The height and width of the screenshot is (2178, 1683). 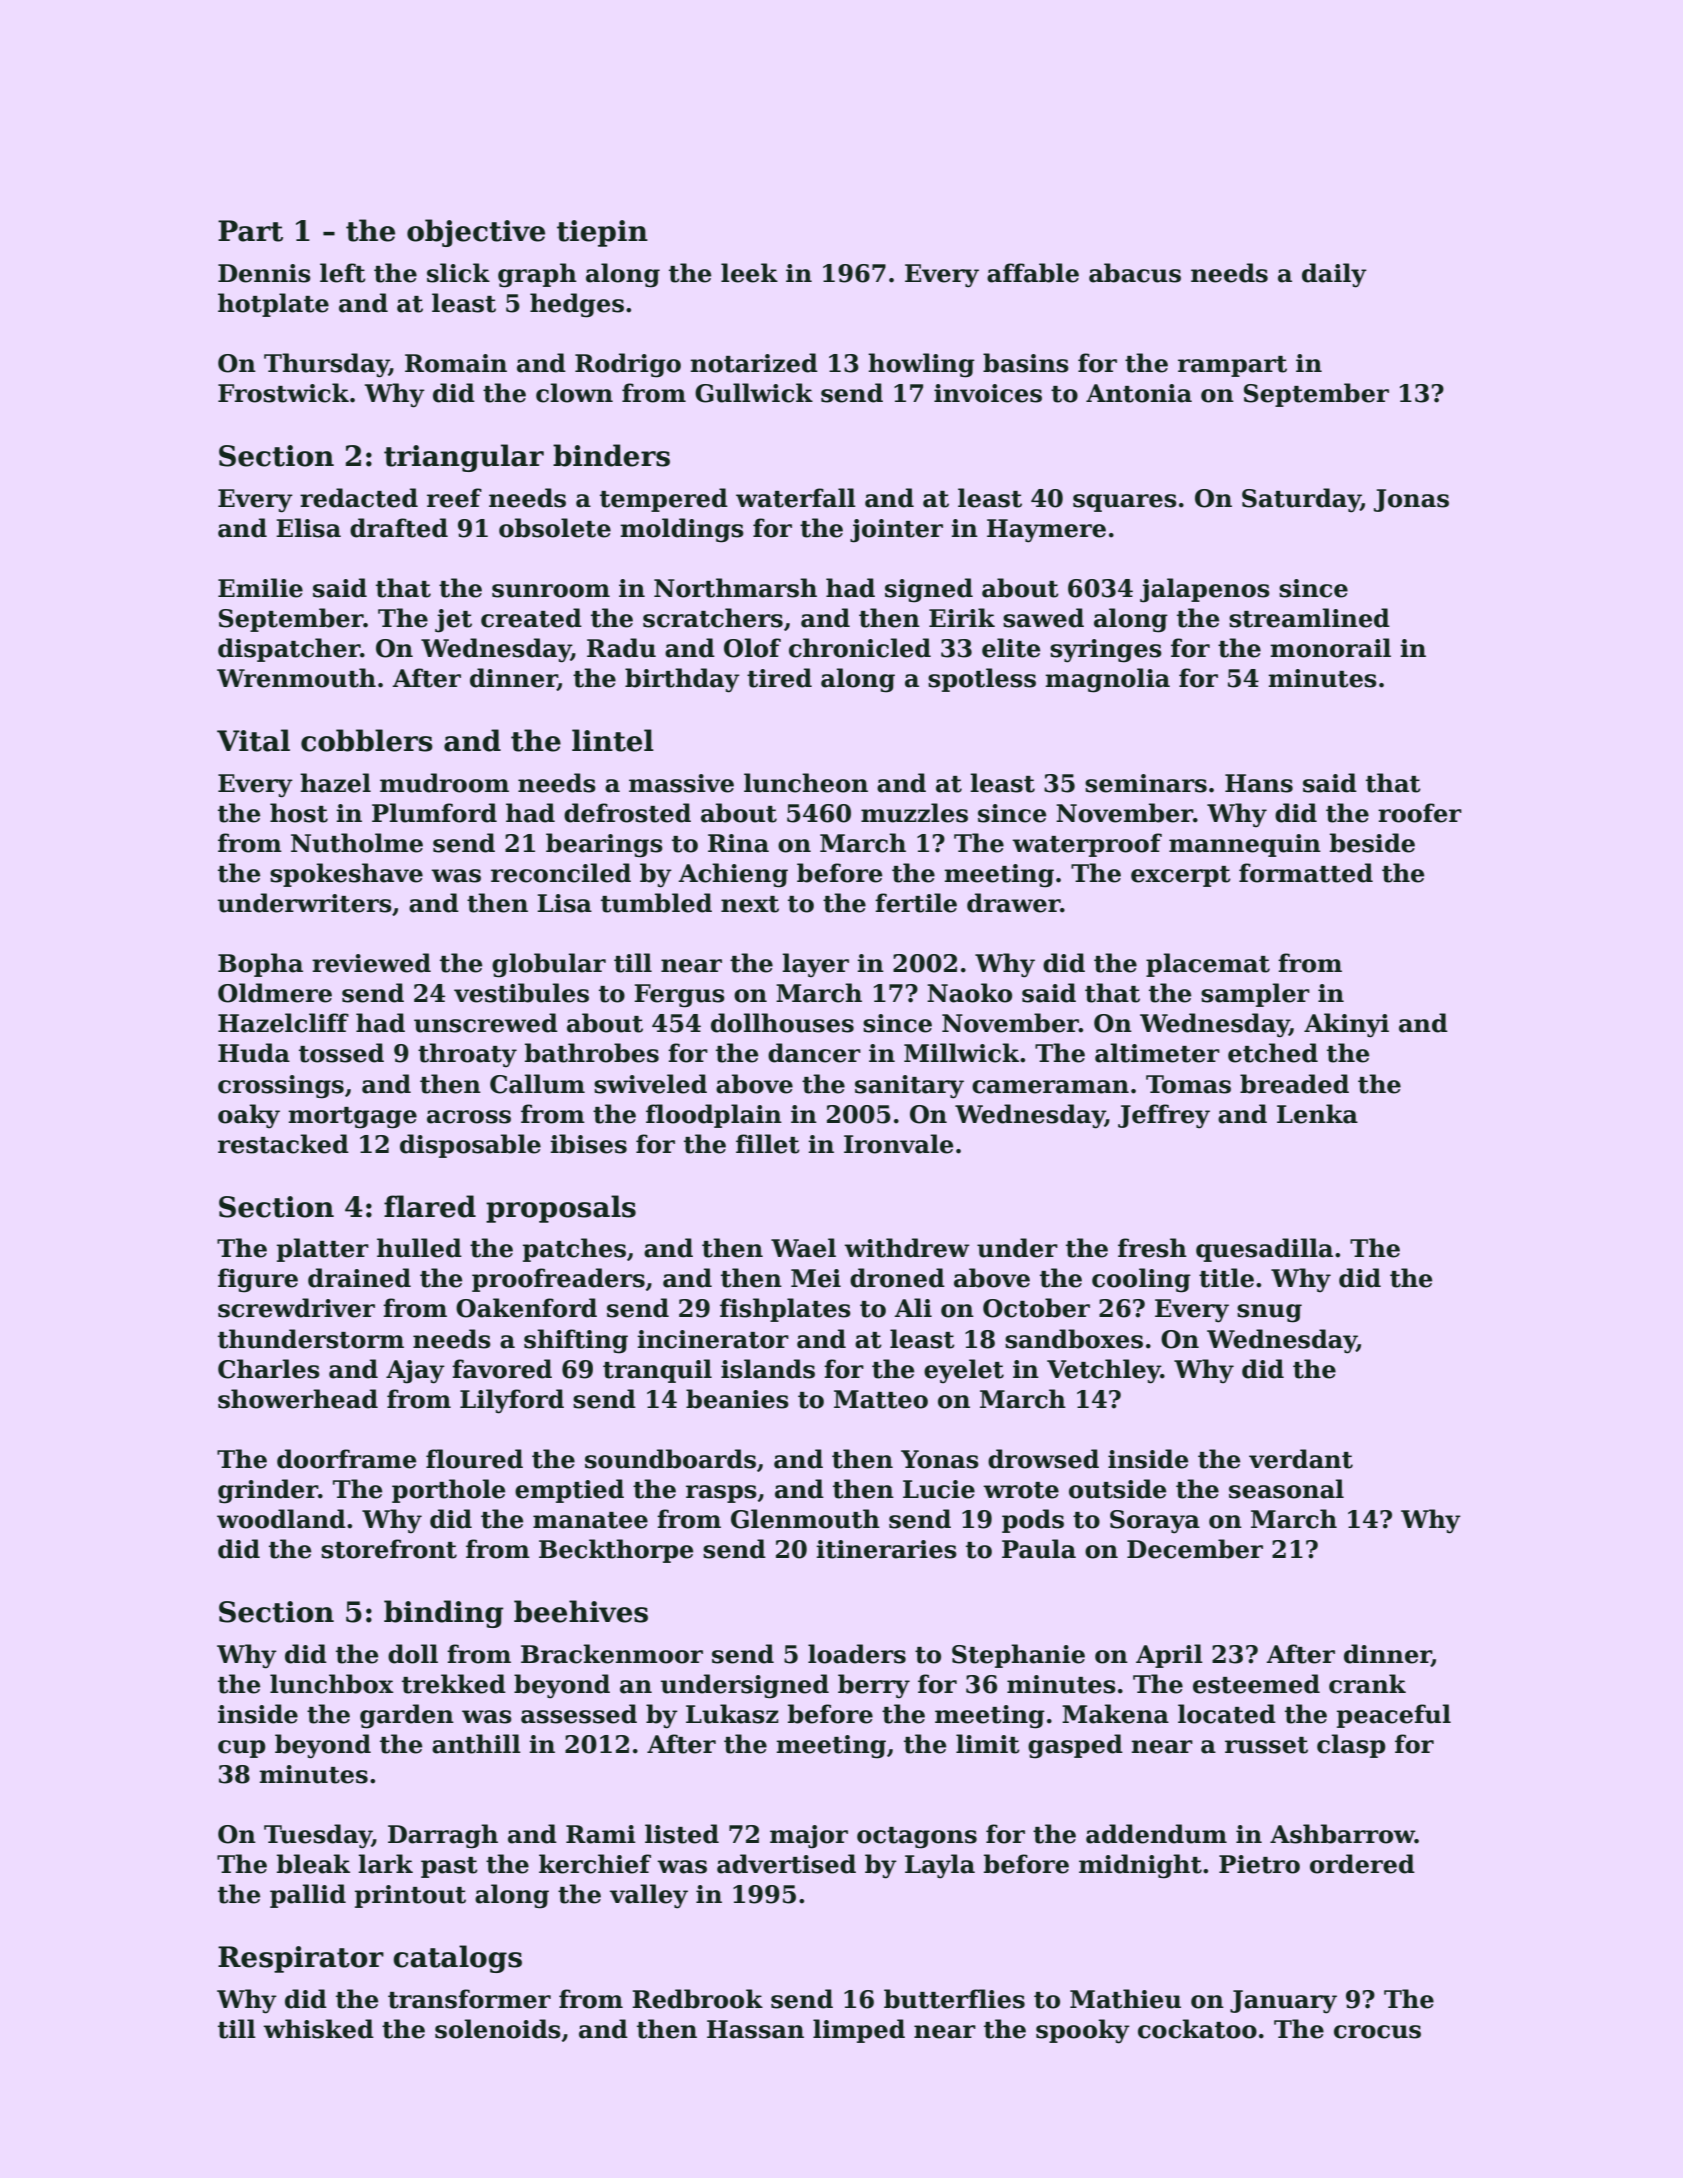 I want to click on fillet, so click(x=768, y=1144).
